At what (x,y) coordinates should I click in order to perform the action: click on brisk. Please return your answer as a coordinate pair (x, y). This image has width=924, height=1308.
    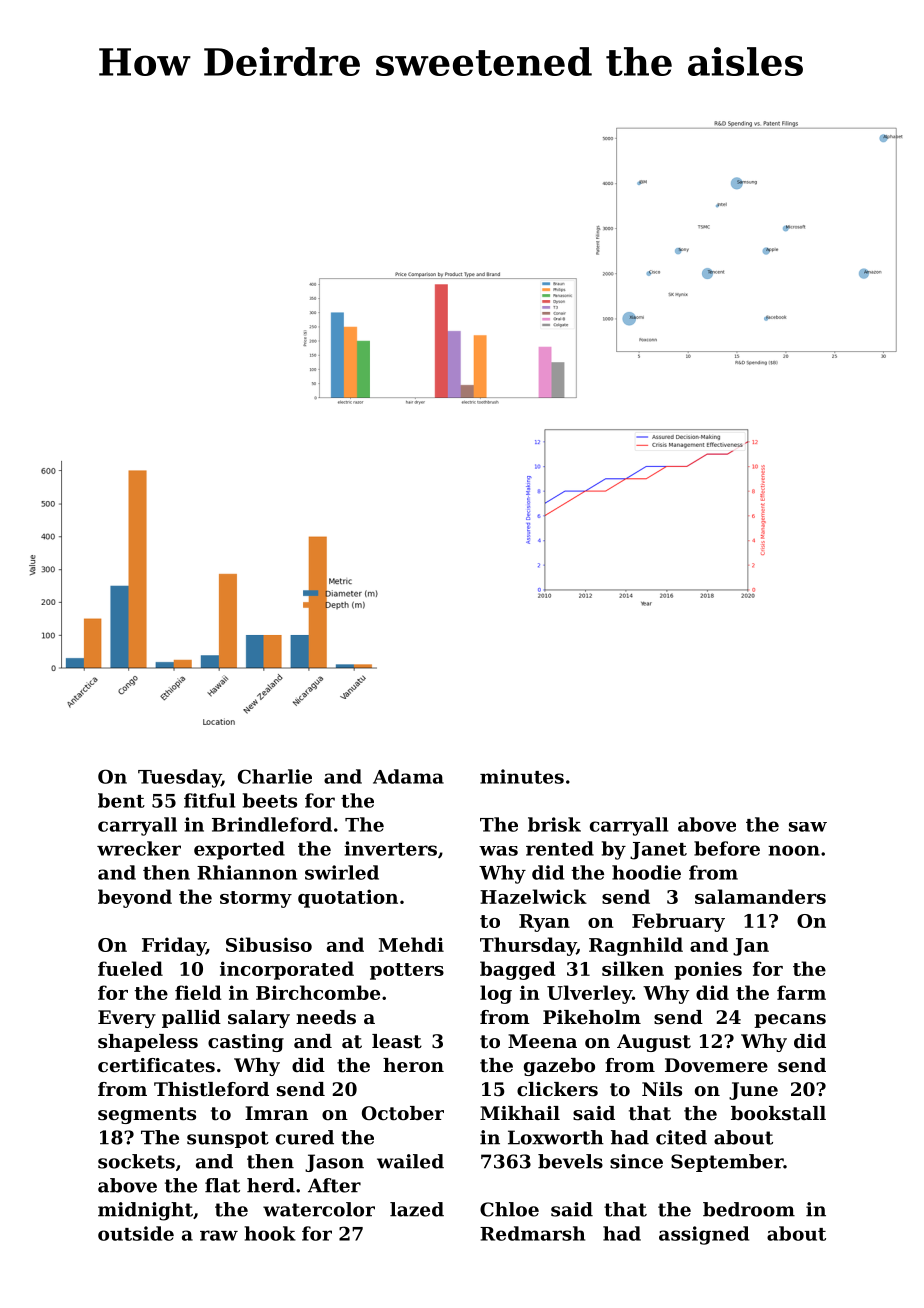
    Looking at the image, I should click on (554, 824).
